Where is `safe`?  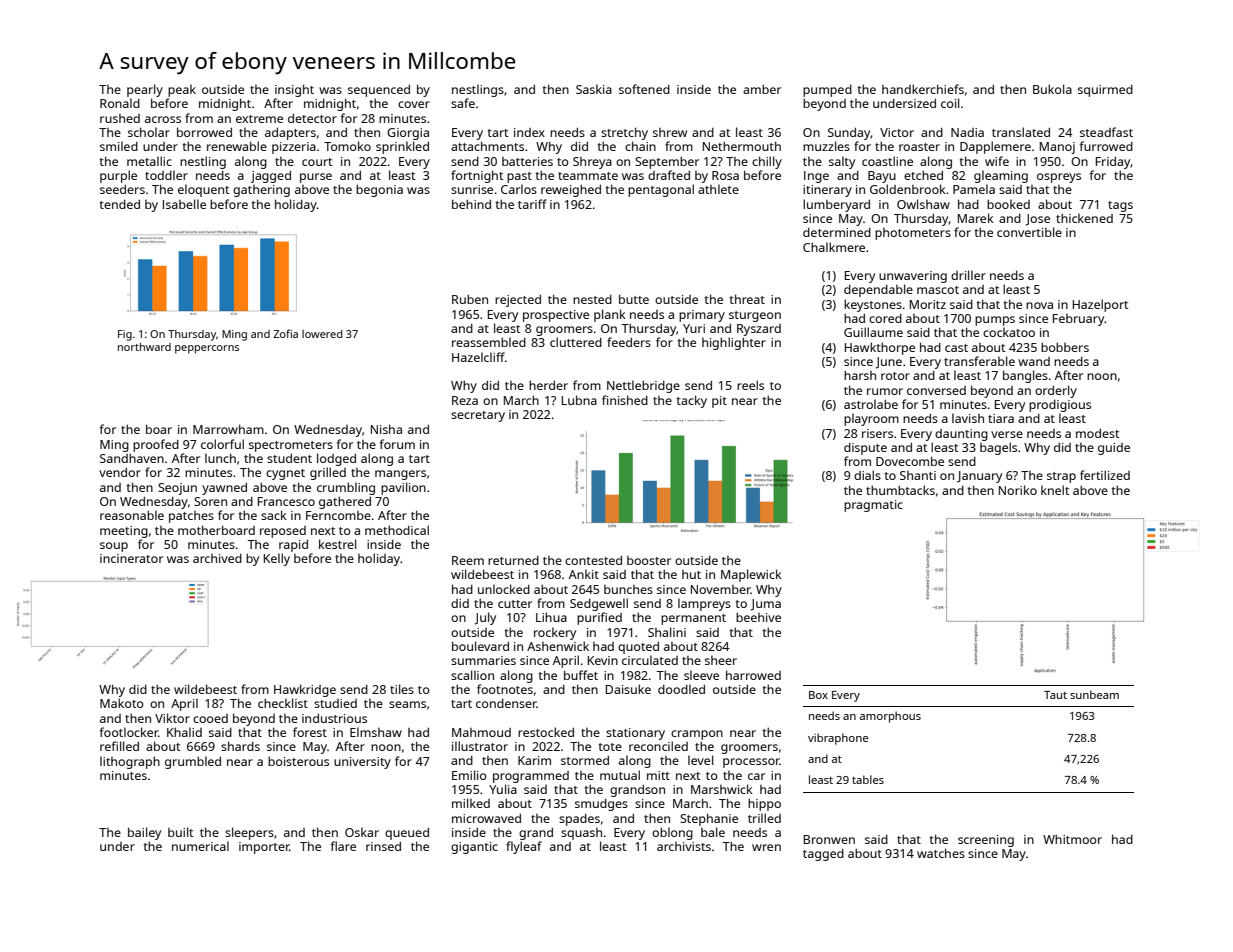
safe is located at coordinates (463, 103).
